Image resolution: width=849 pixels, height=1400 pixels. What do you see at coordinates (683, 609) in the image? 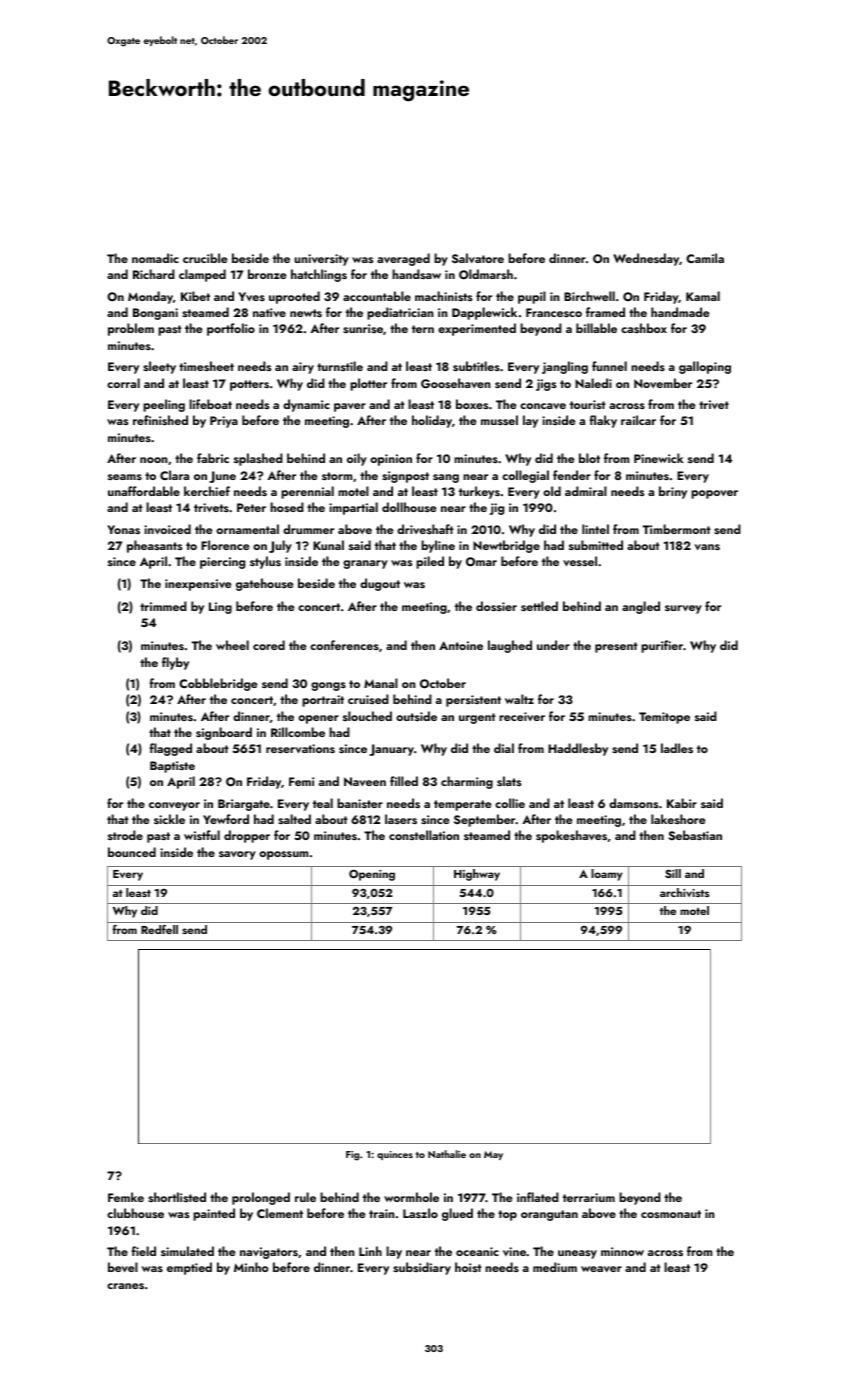
I see `survey` at bounding box center [683, 609].
